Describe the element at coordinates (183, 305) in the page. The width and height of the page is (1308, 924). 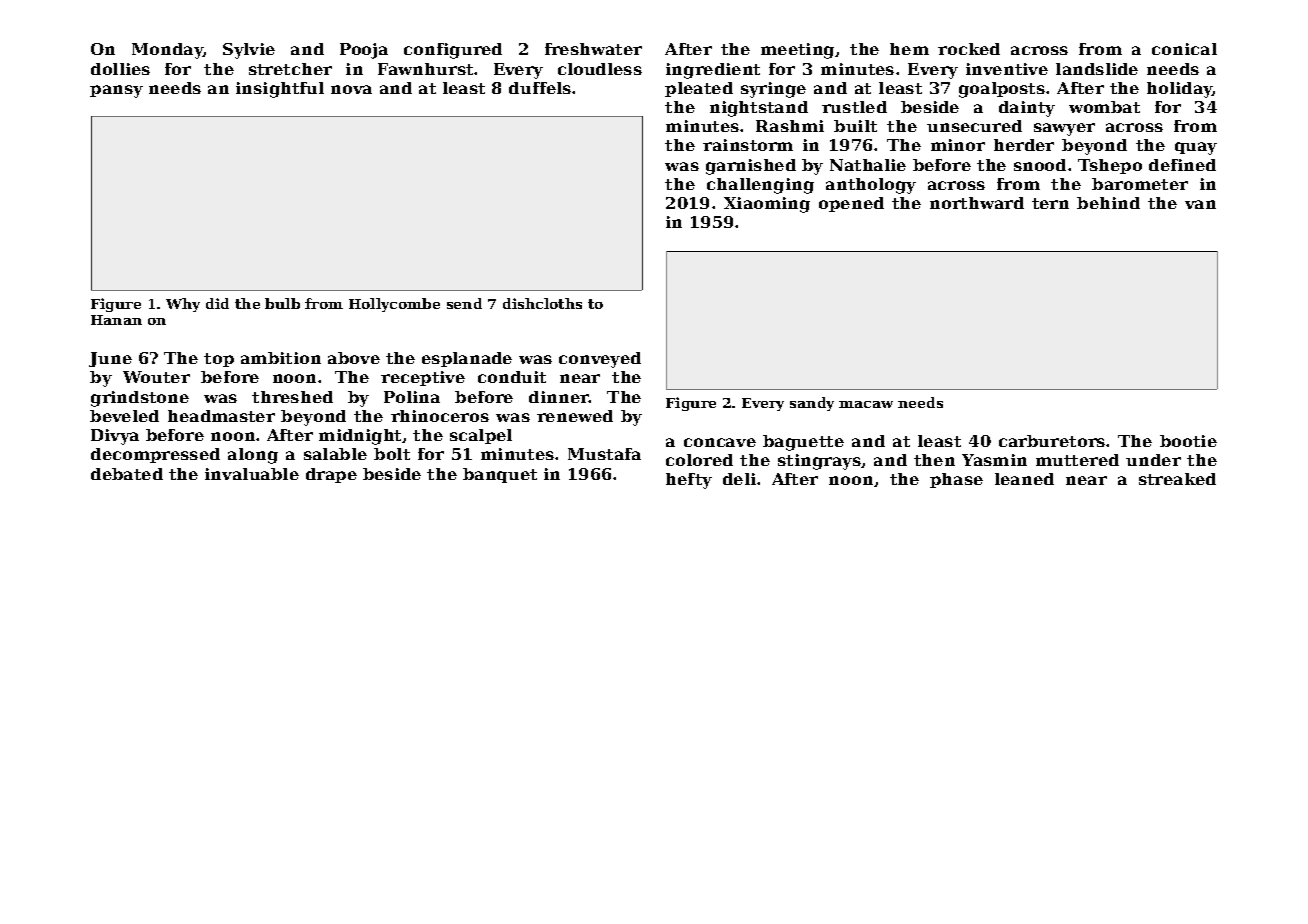
I see `Why` at that location.
